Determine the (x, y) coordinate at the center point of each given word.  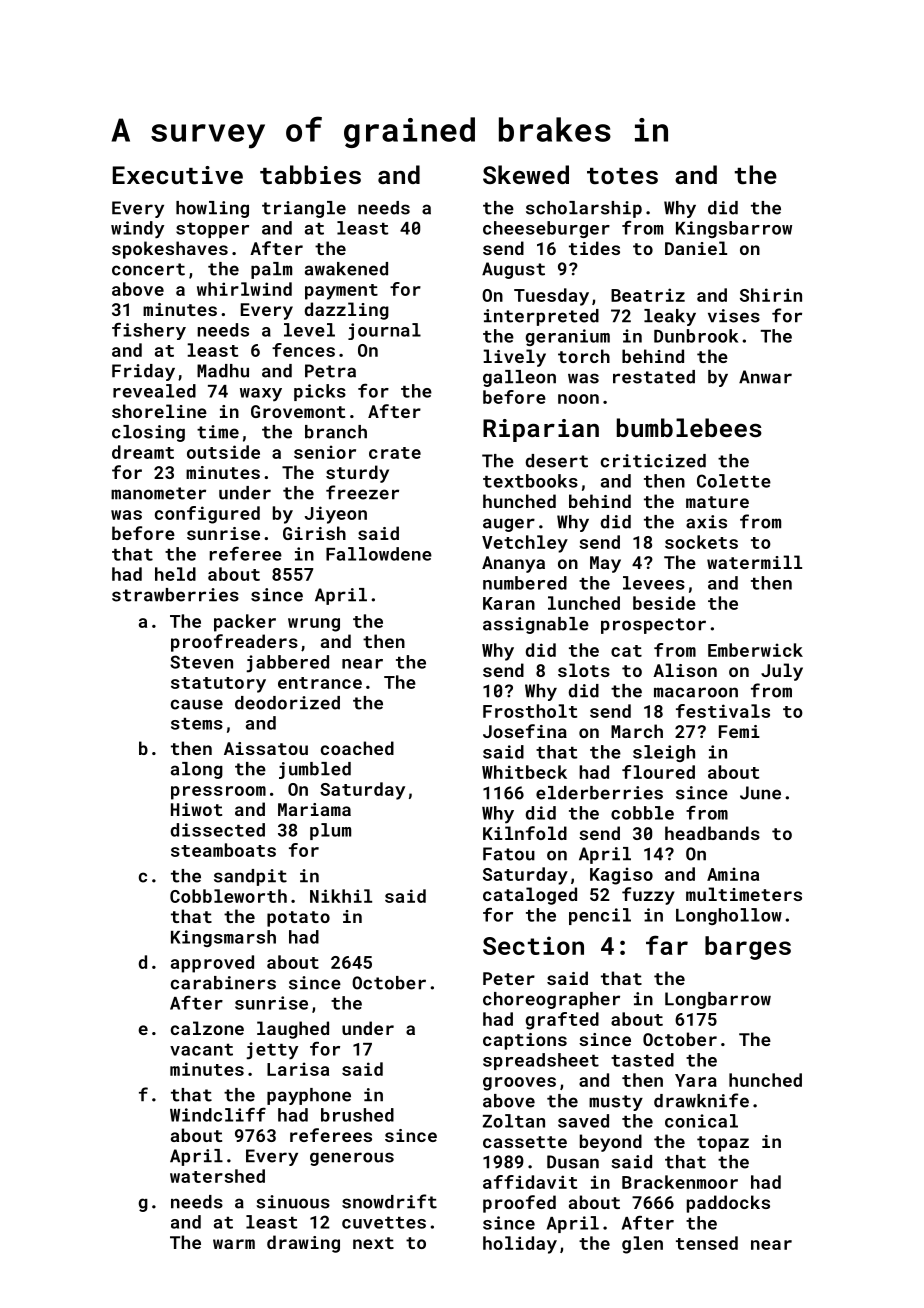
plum (330, 831)
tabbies (310, 174)
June (760, 793)
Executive (178, 175)
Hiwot (196, 809)
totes (622, 176)
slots (584, 670)
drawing (303, 1244)
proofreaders (234, 643)
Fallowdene (379, 554)
